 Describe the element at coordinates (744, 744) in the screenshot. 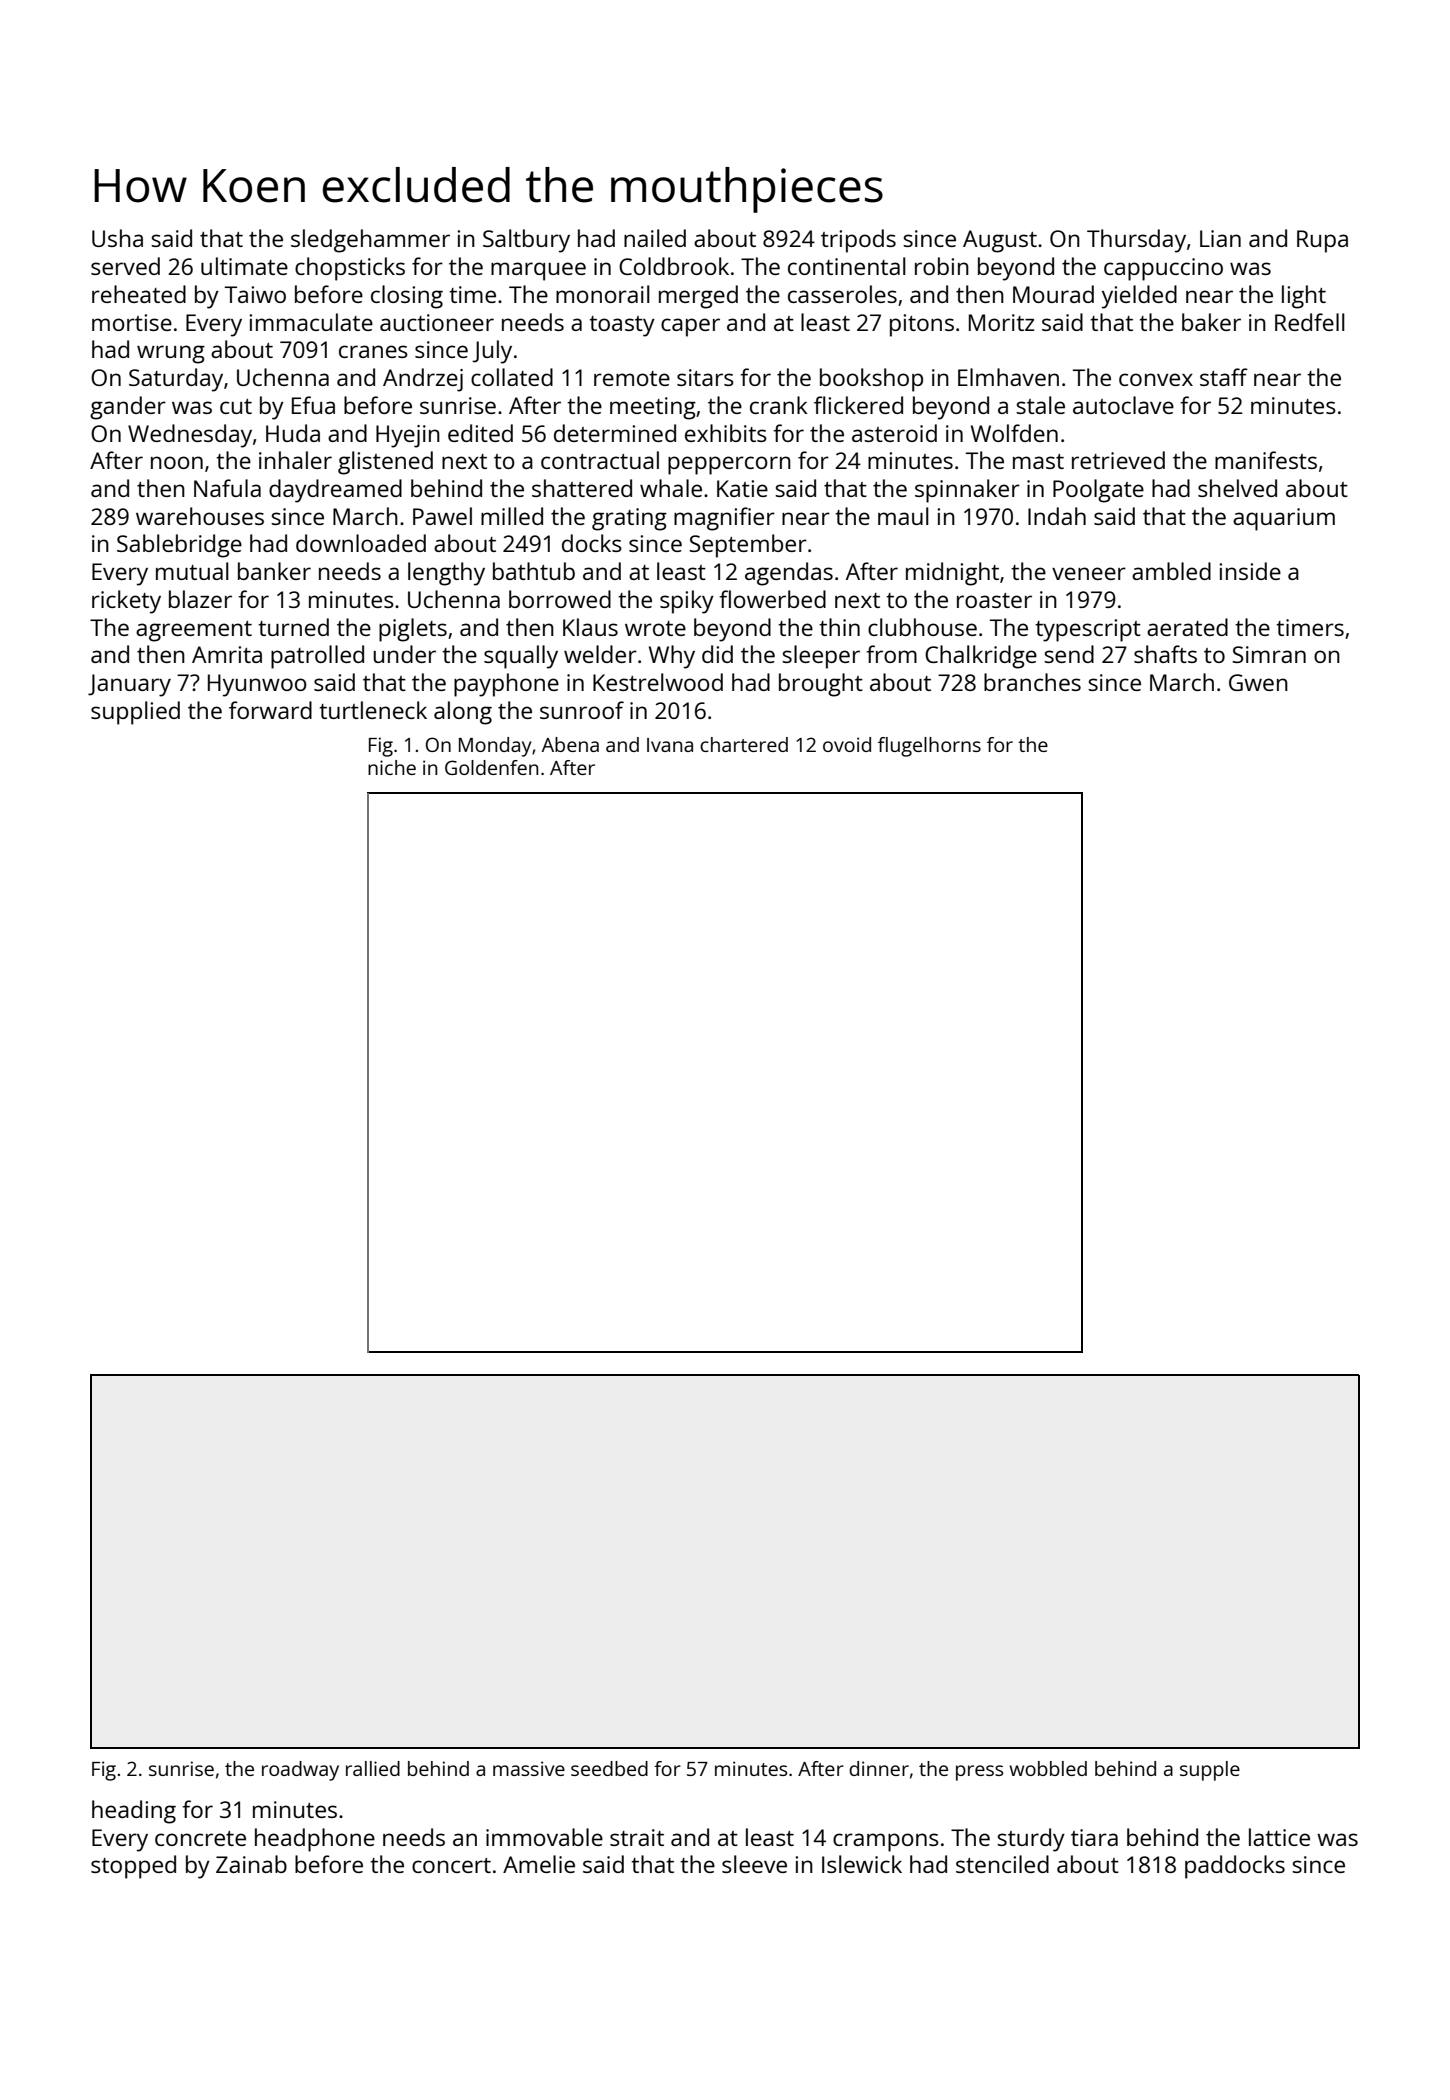

I see `chartered` at that location.
